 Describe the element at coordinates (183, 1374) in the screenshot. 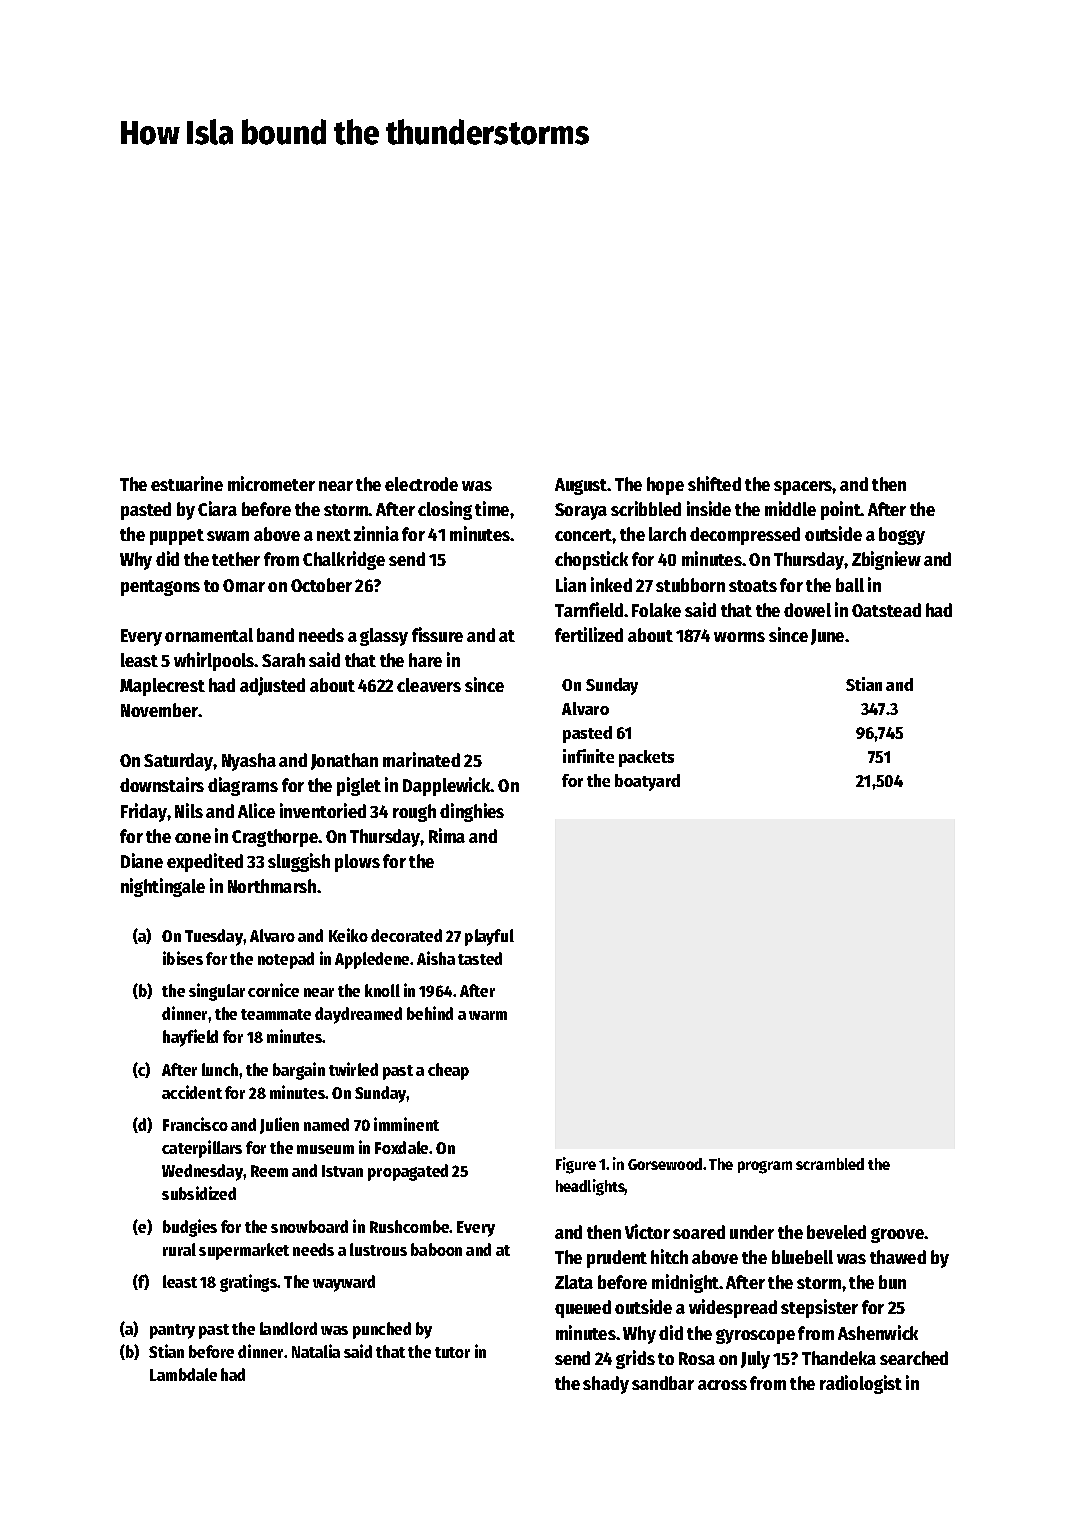

I see `Lambdale` at that location.
